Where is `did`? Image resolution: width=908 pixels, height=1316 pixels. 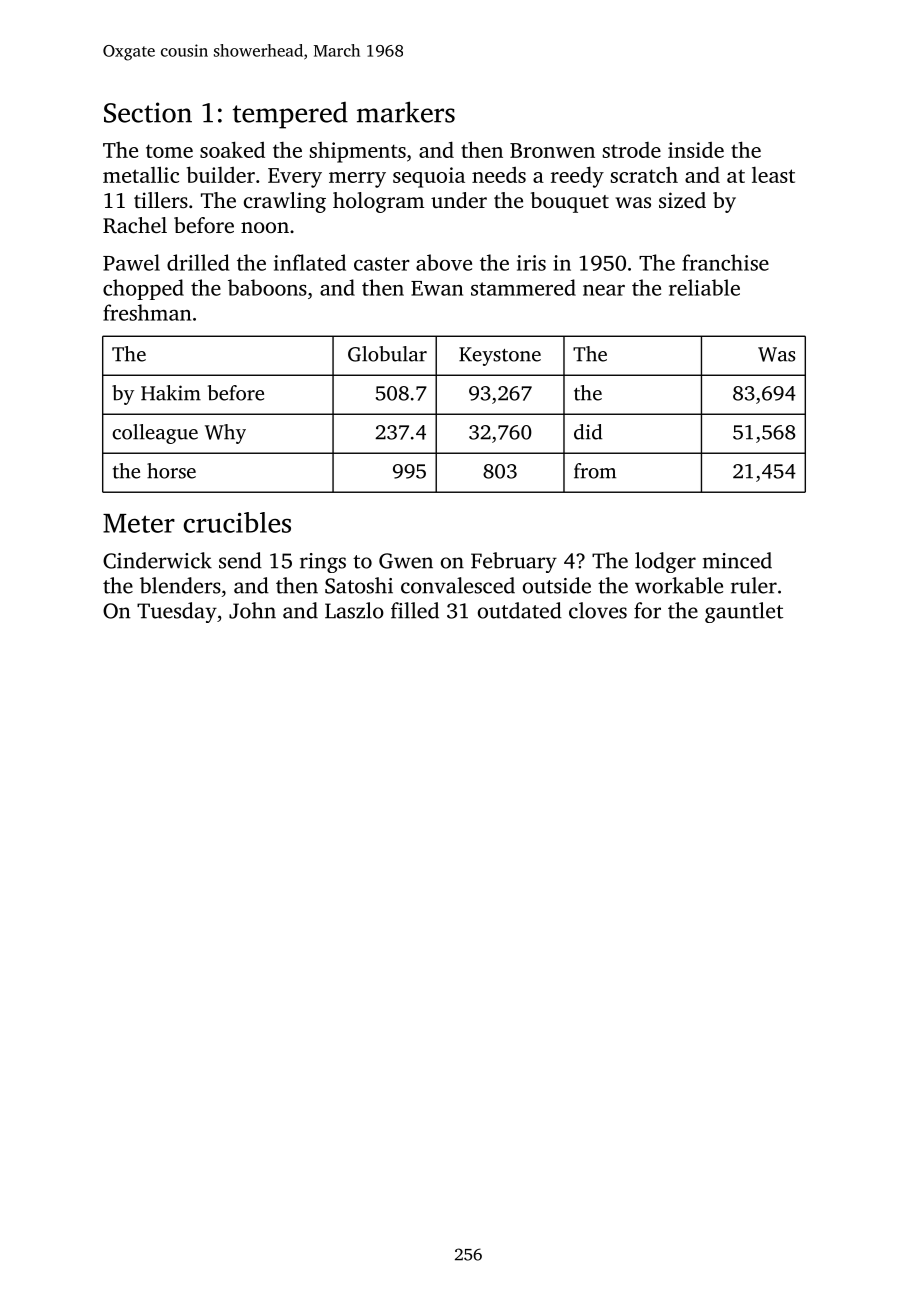
did is located at coordinates (588, 432).
